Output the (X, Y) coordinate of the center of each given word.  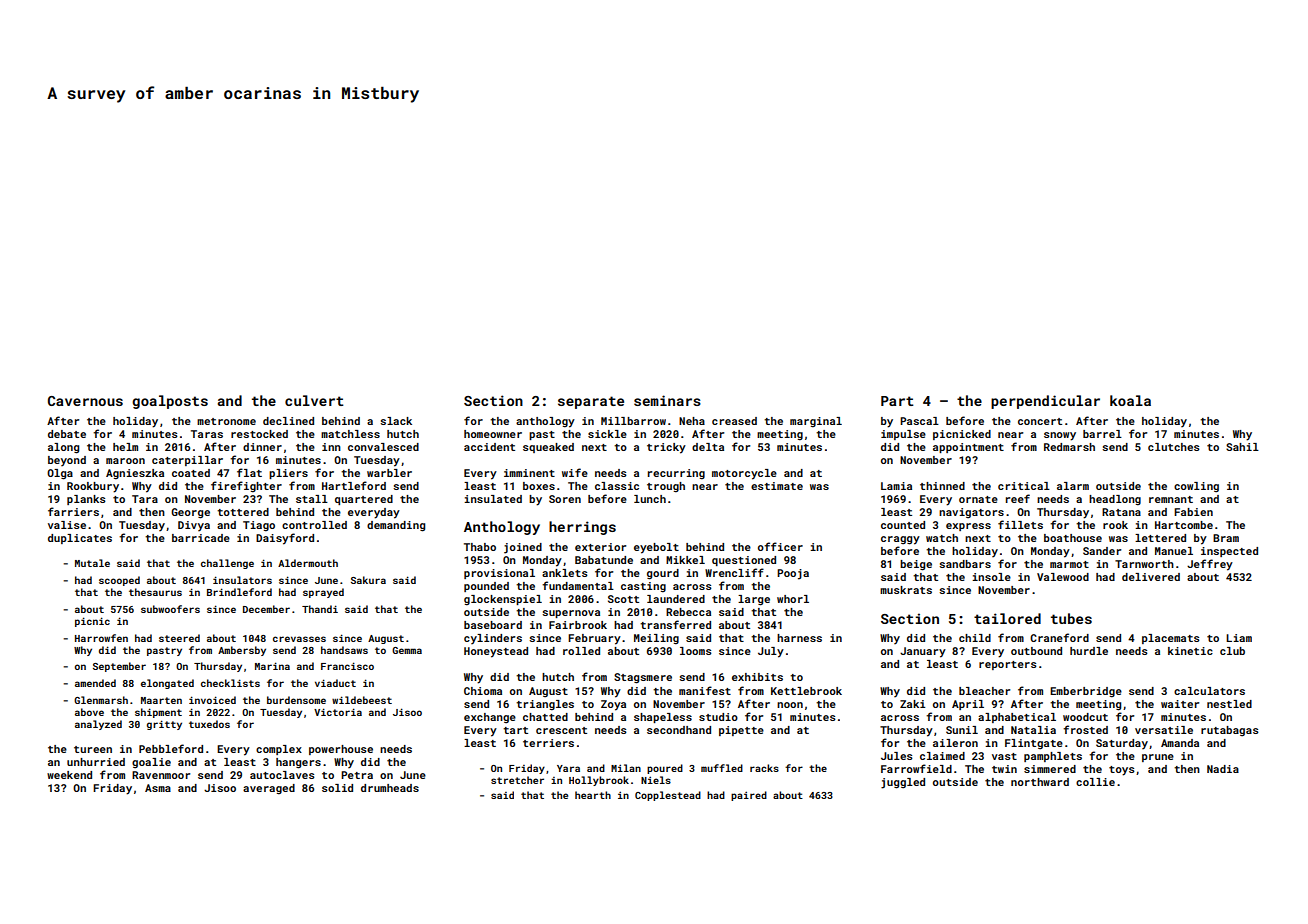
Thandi (320, 609)
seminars (667, 400)
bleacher (984, 691)
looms (696, 651)
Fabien (1193, 512)
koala (1130, 400)
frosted (1085, 729)
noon (790, 705)
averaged (269, 789)
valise (67, 525)
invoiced (212, 700)
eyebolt (656, 548)
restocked (259, 434)
